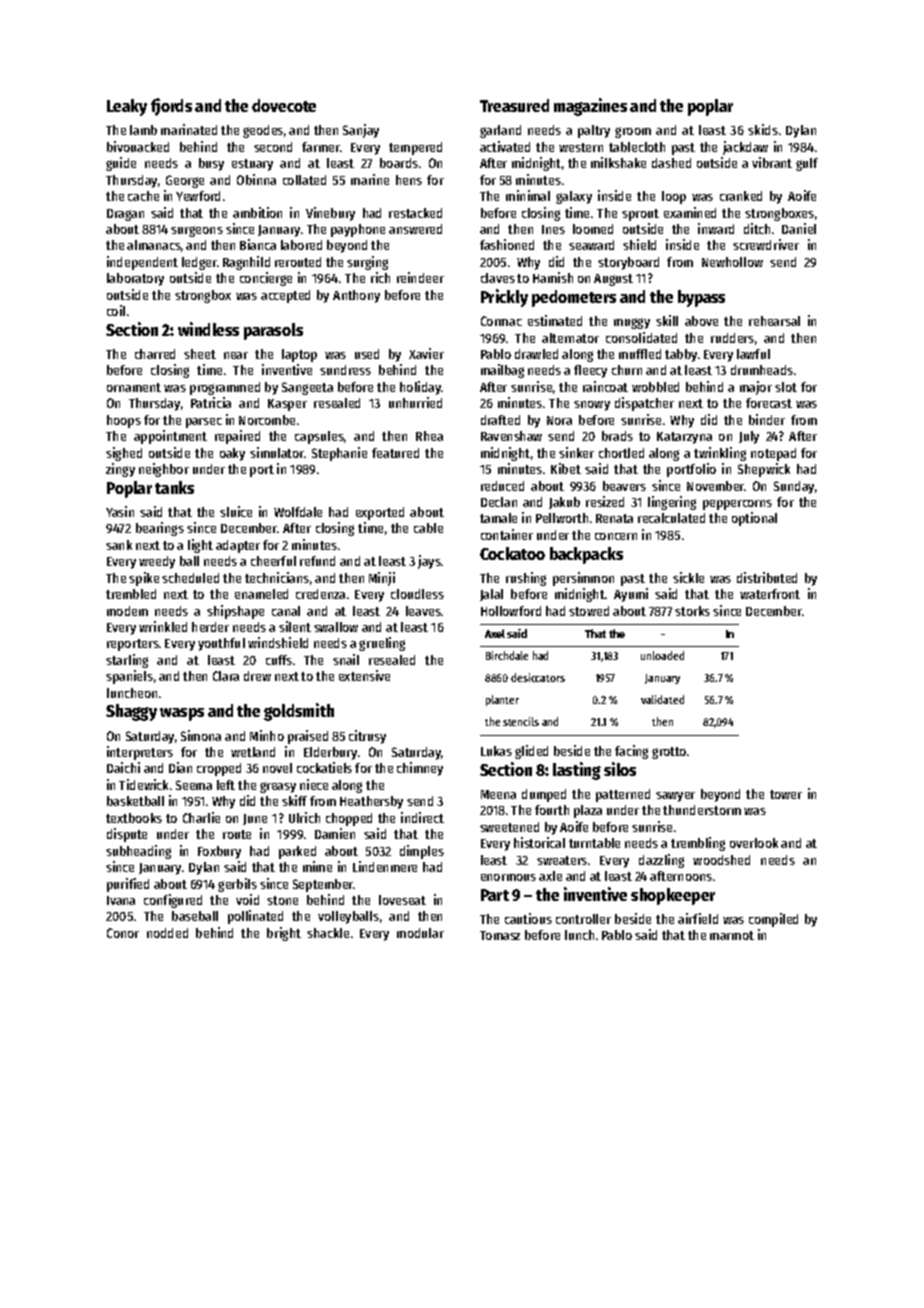  I want to click on pollinated, so click(255, 917).
